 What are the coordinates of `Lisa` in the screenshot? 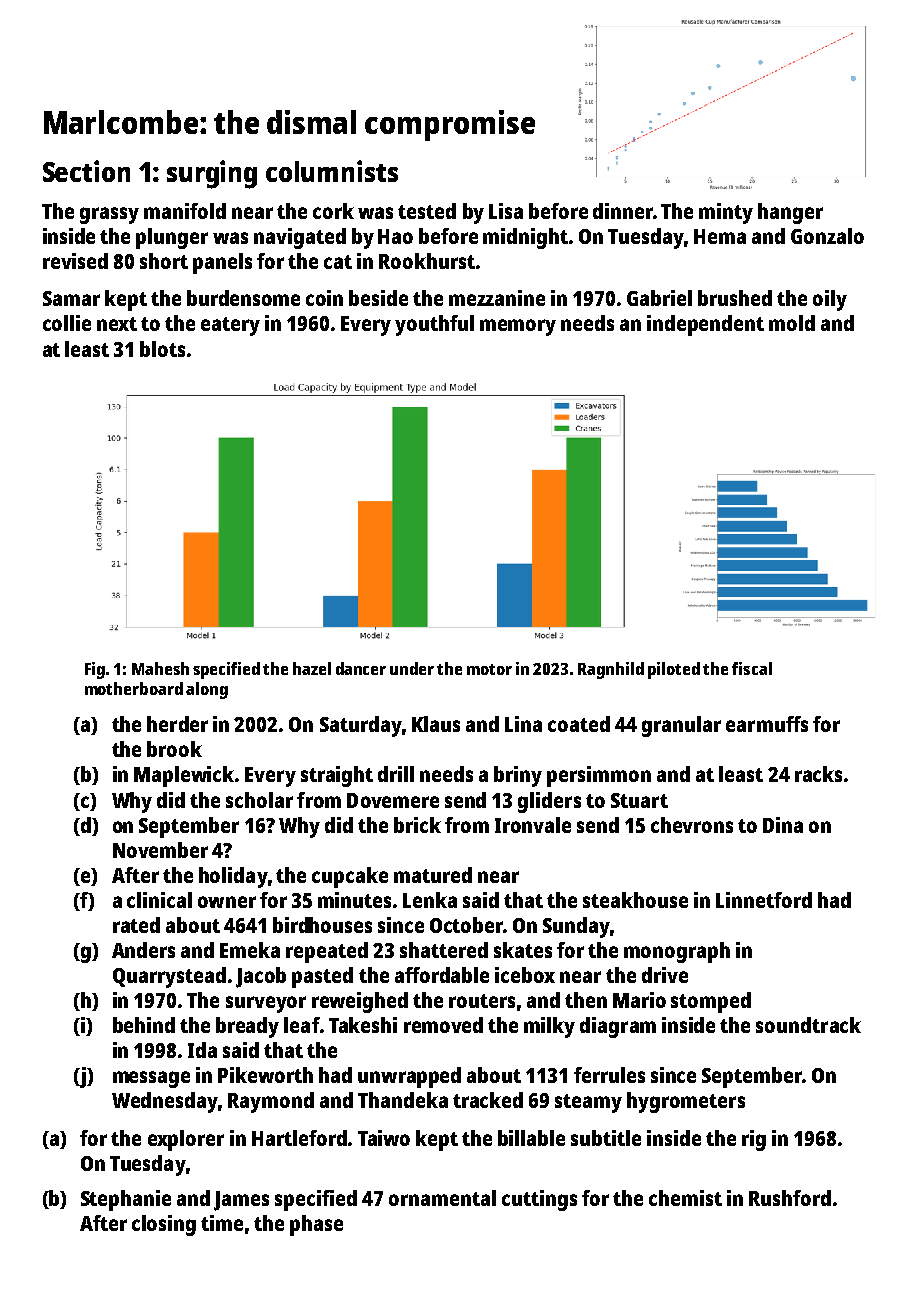 It's located at (506, 211).
